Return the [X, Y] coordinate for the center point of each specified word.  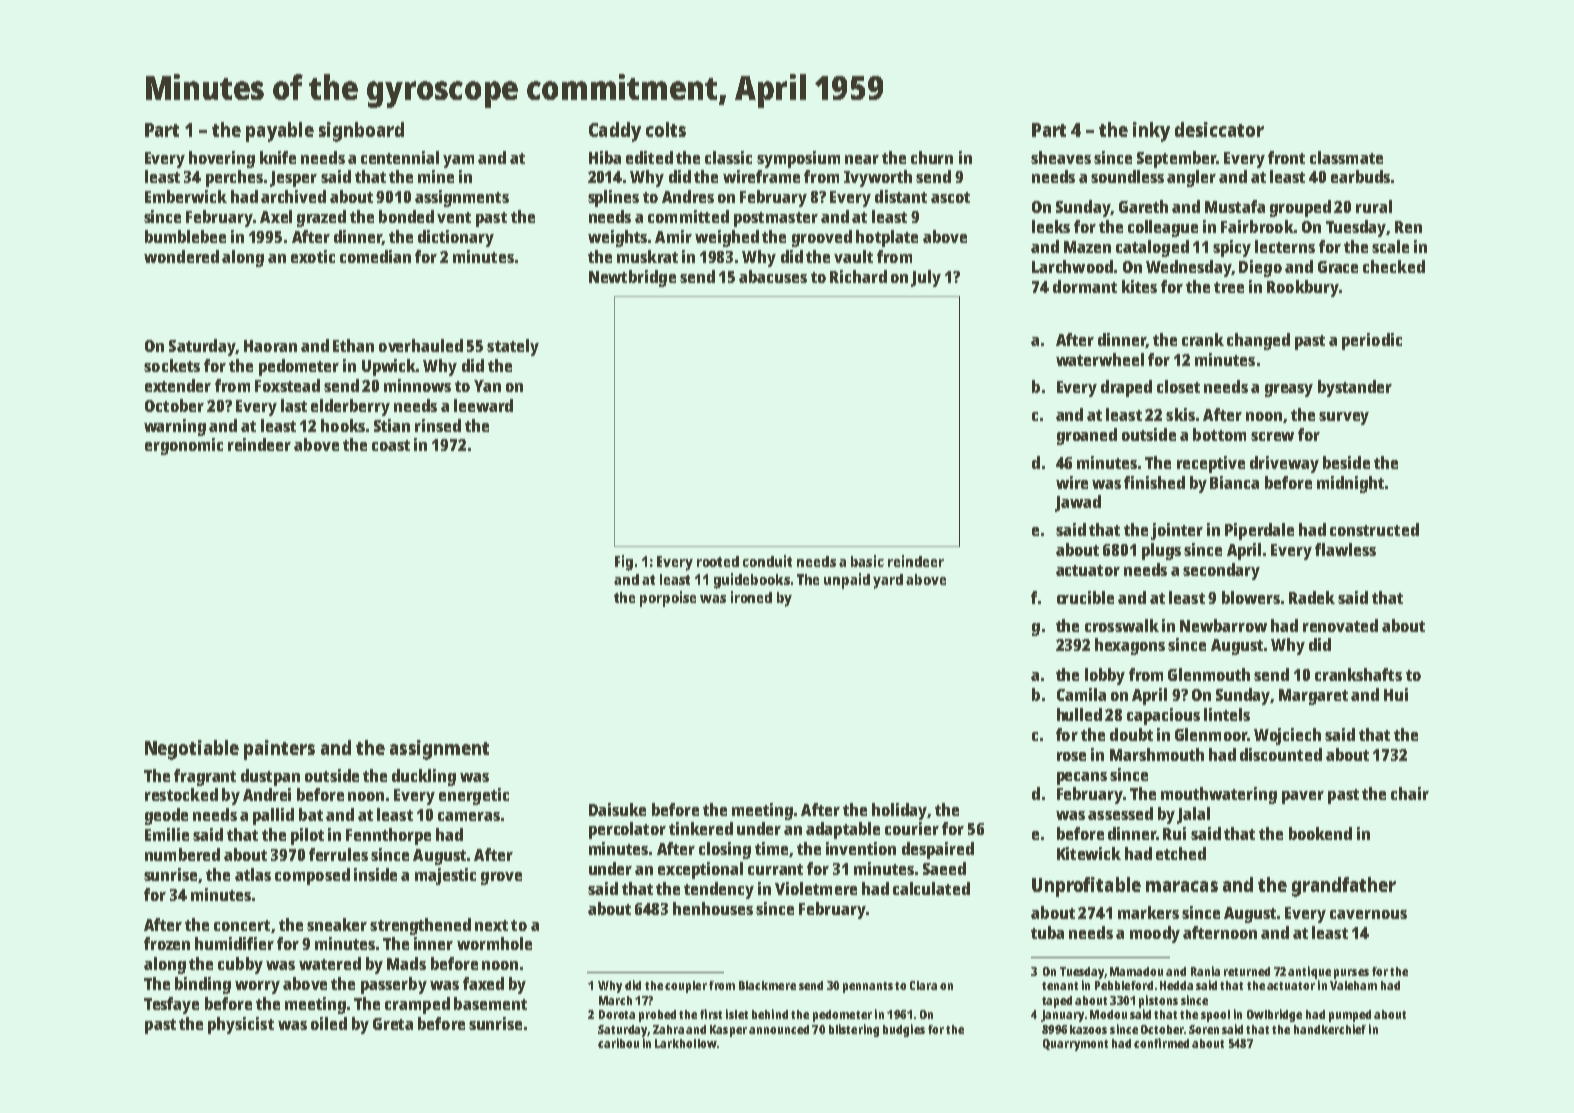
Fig [624, 563]
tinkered [701, 828]
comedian [375, 256]
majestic [445, 876]
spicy [1232, 248]
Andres [688, 196]
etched [1181, 853]
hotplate [887, 238]
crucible [1085, 597]
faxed [483, 983]
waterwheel [1100, 359]
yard [888, 581]
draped [1126, 388]
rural [1374, 206]
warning [175, 427]
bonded [406, 216]
